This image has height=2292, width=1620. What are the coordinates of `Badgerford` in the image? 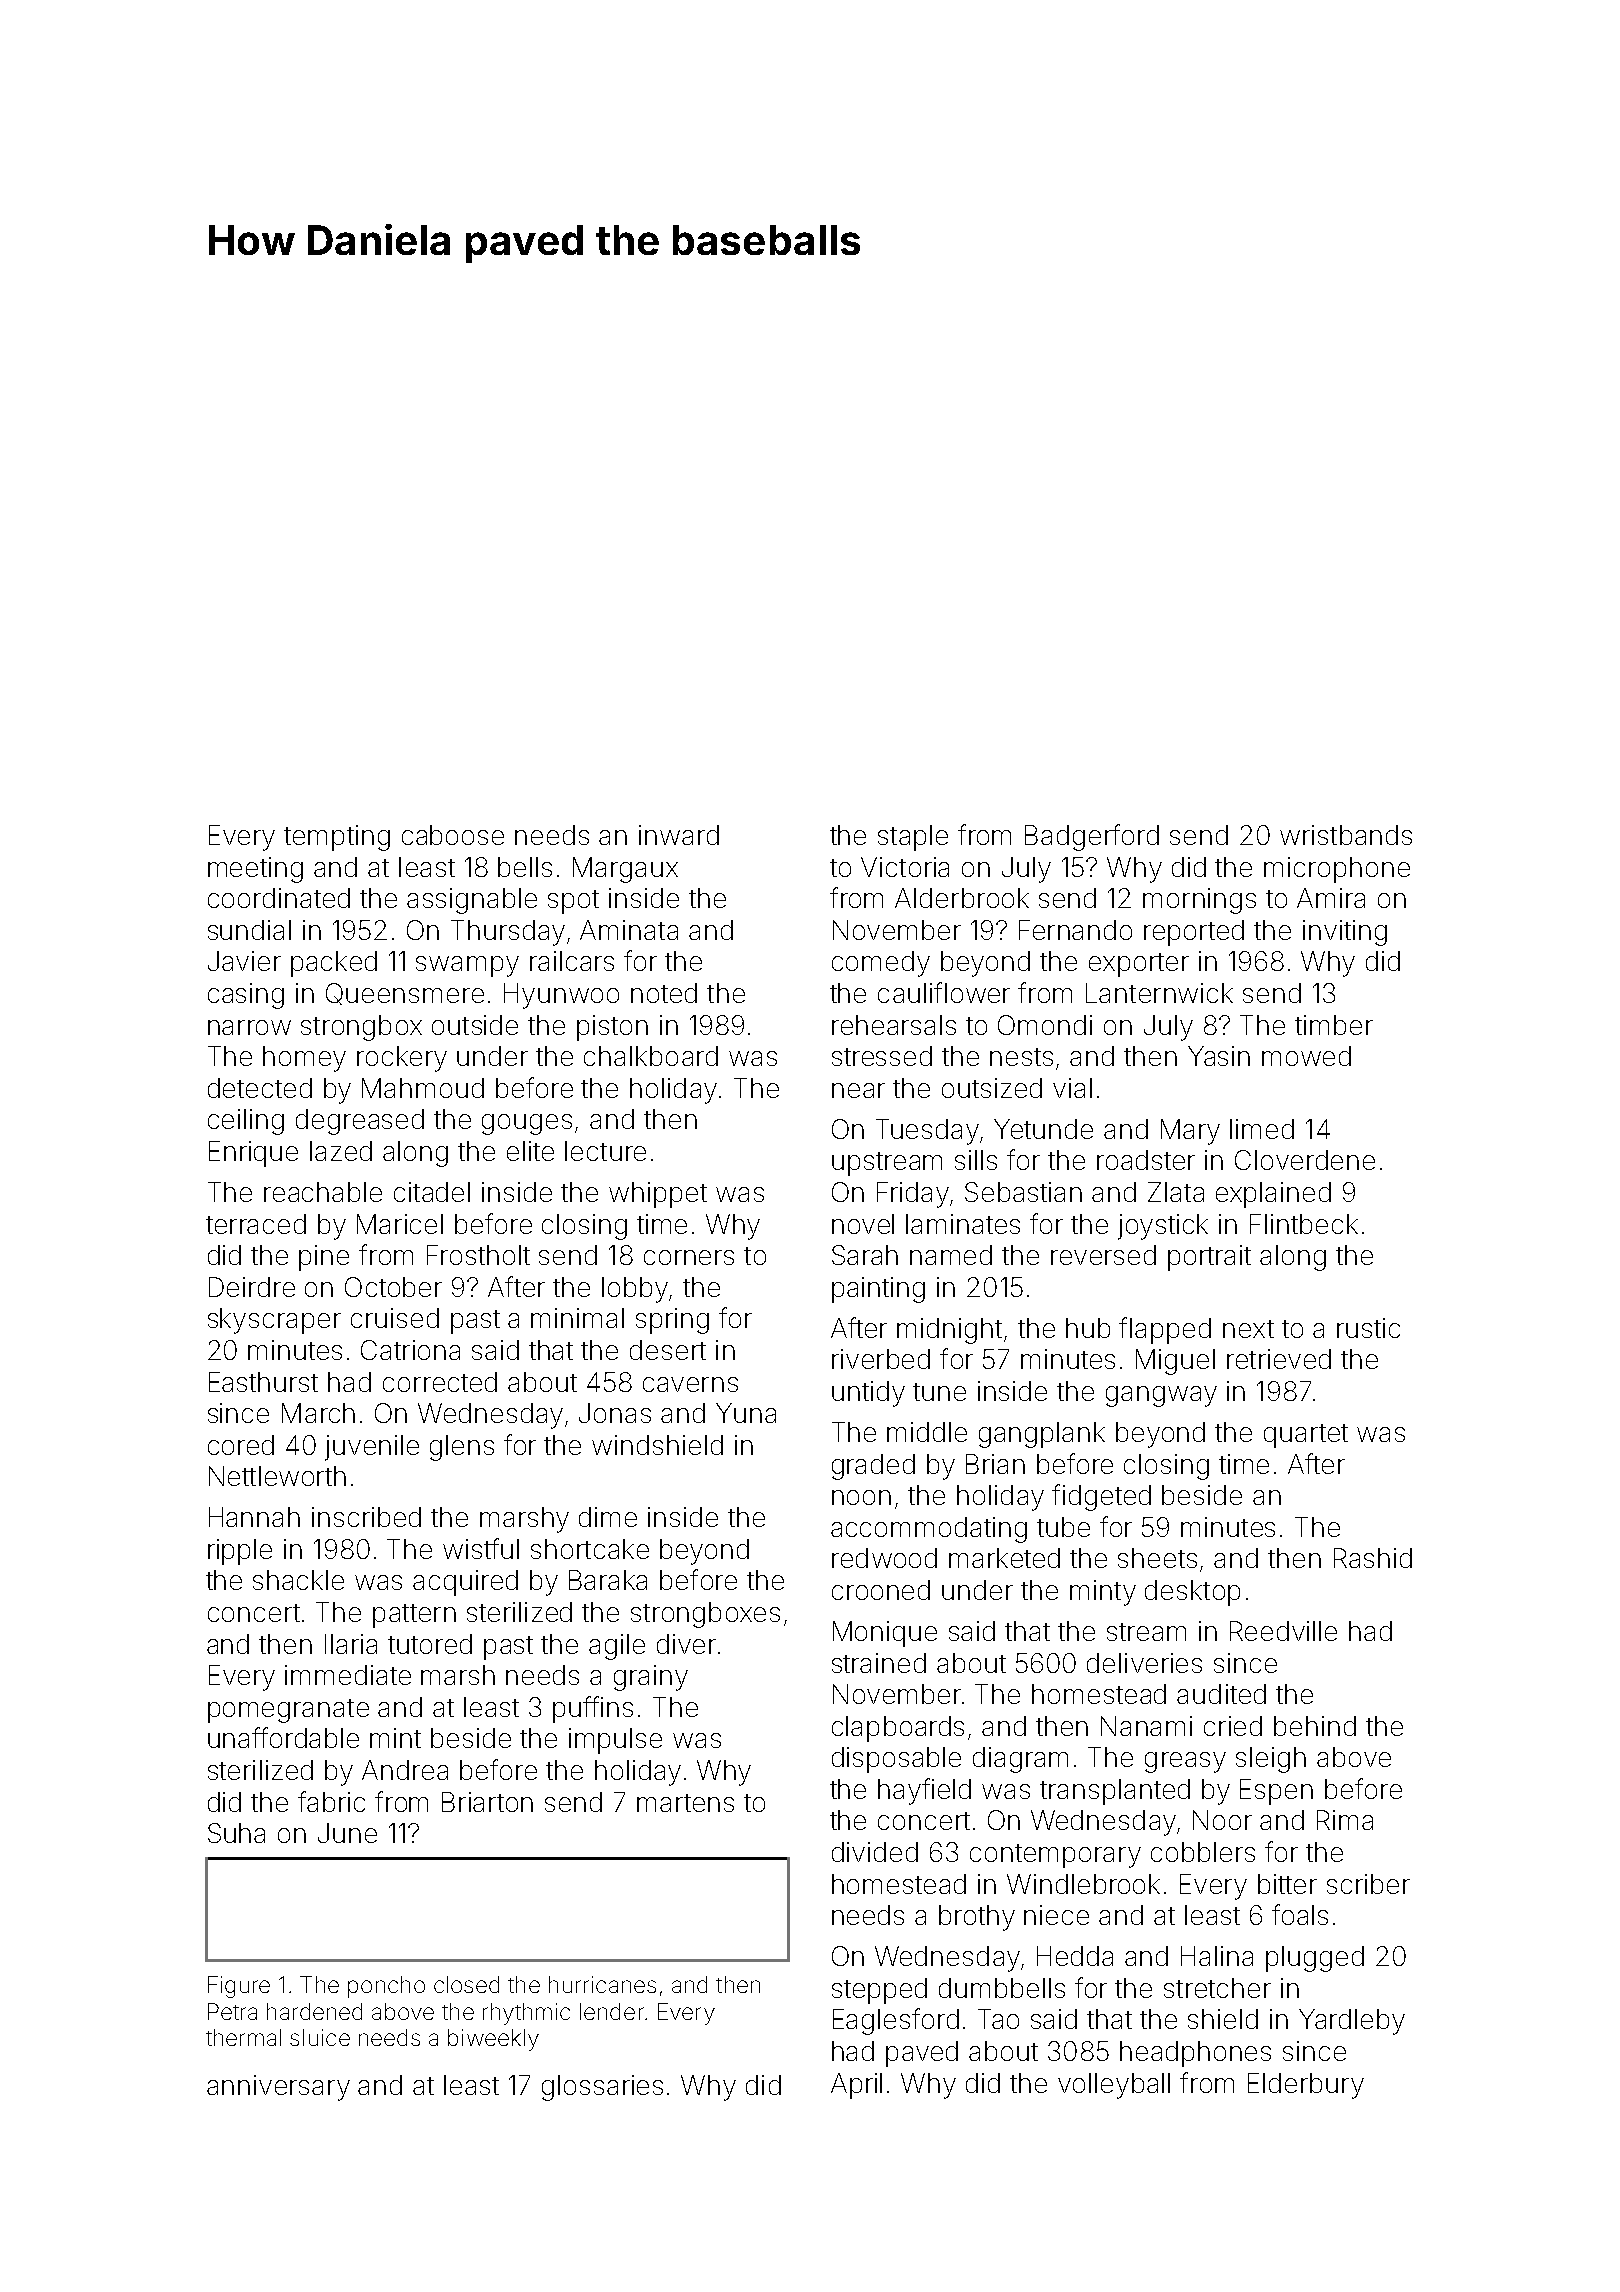 It's located at (1092, 837).
